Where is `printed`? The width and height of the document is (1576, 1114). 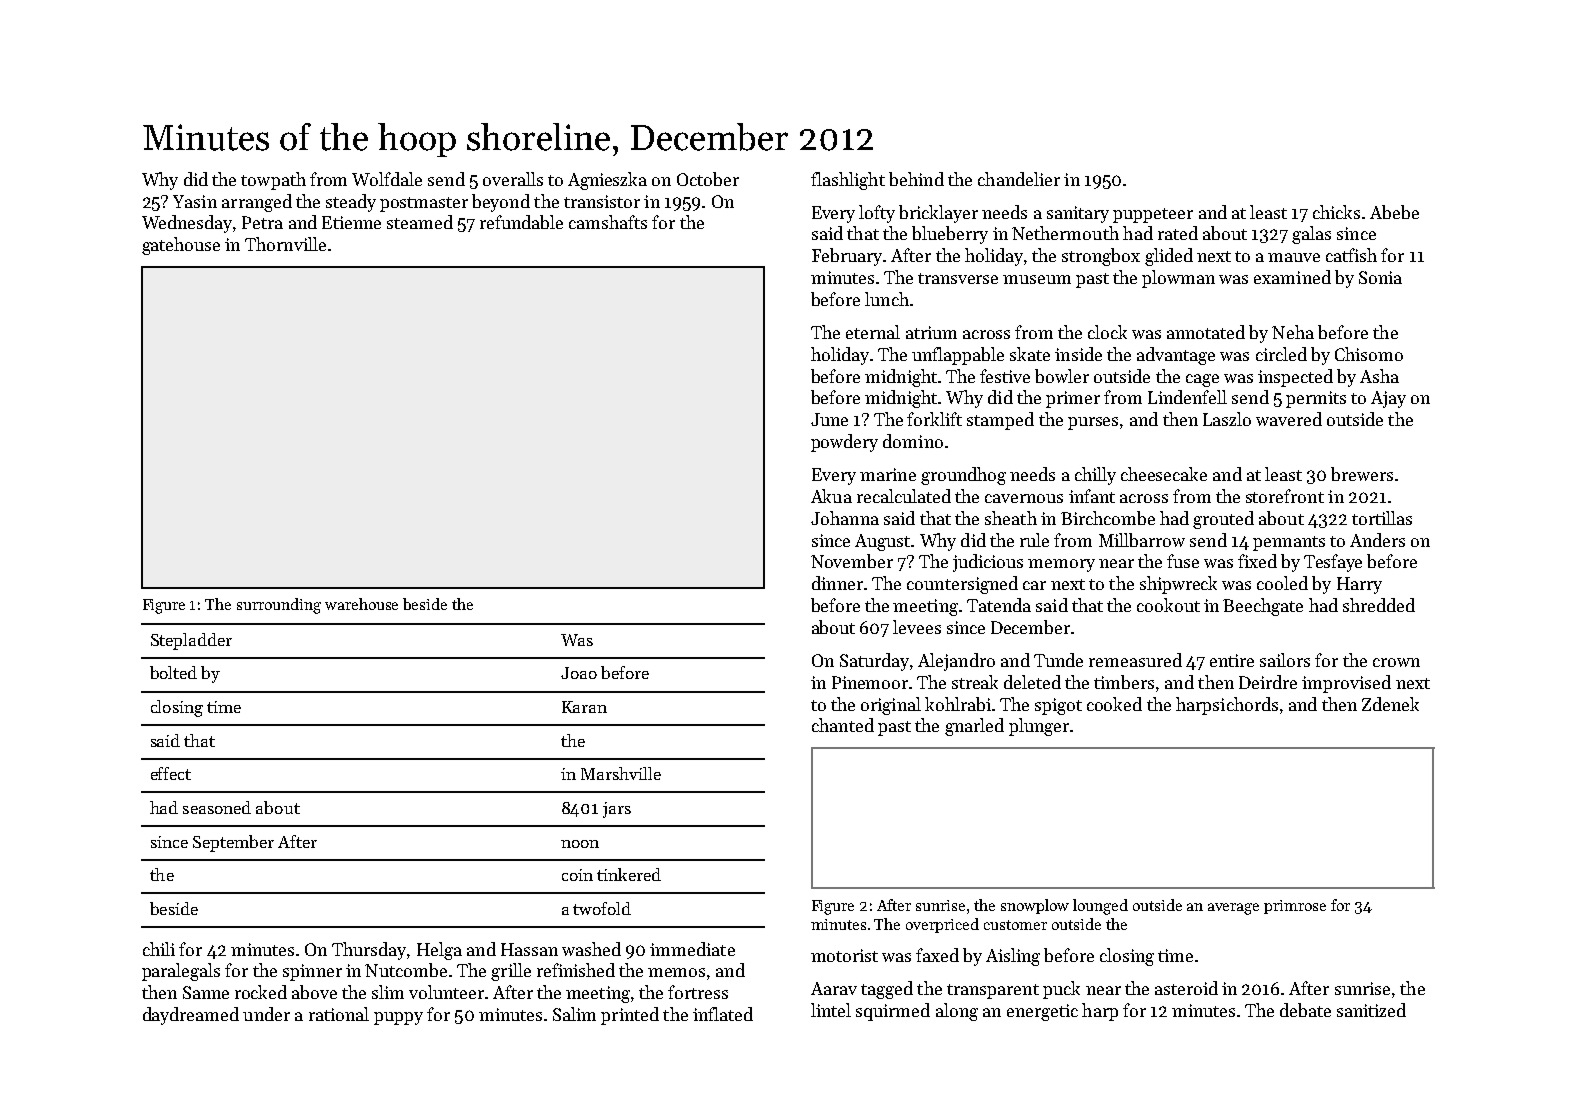
printed is located at coordinates (630, 1016).
